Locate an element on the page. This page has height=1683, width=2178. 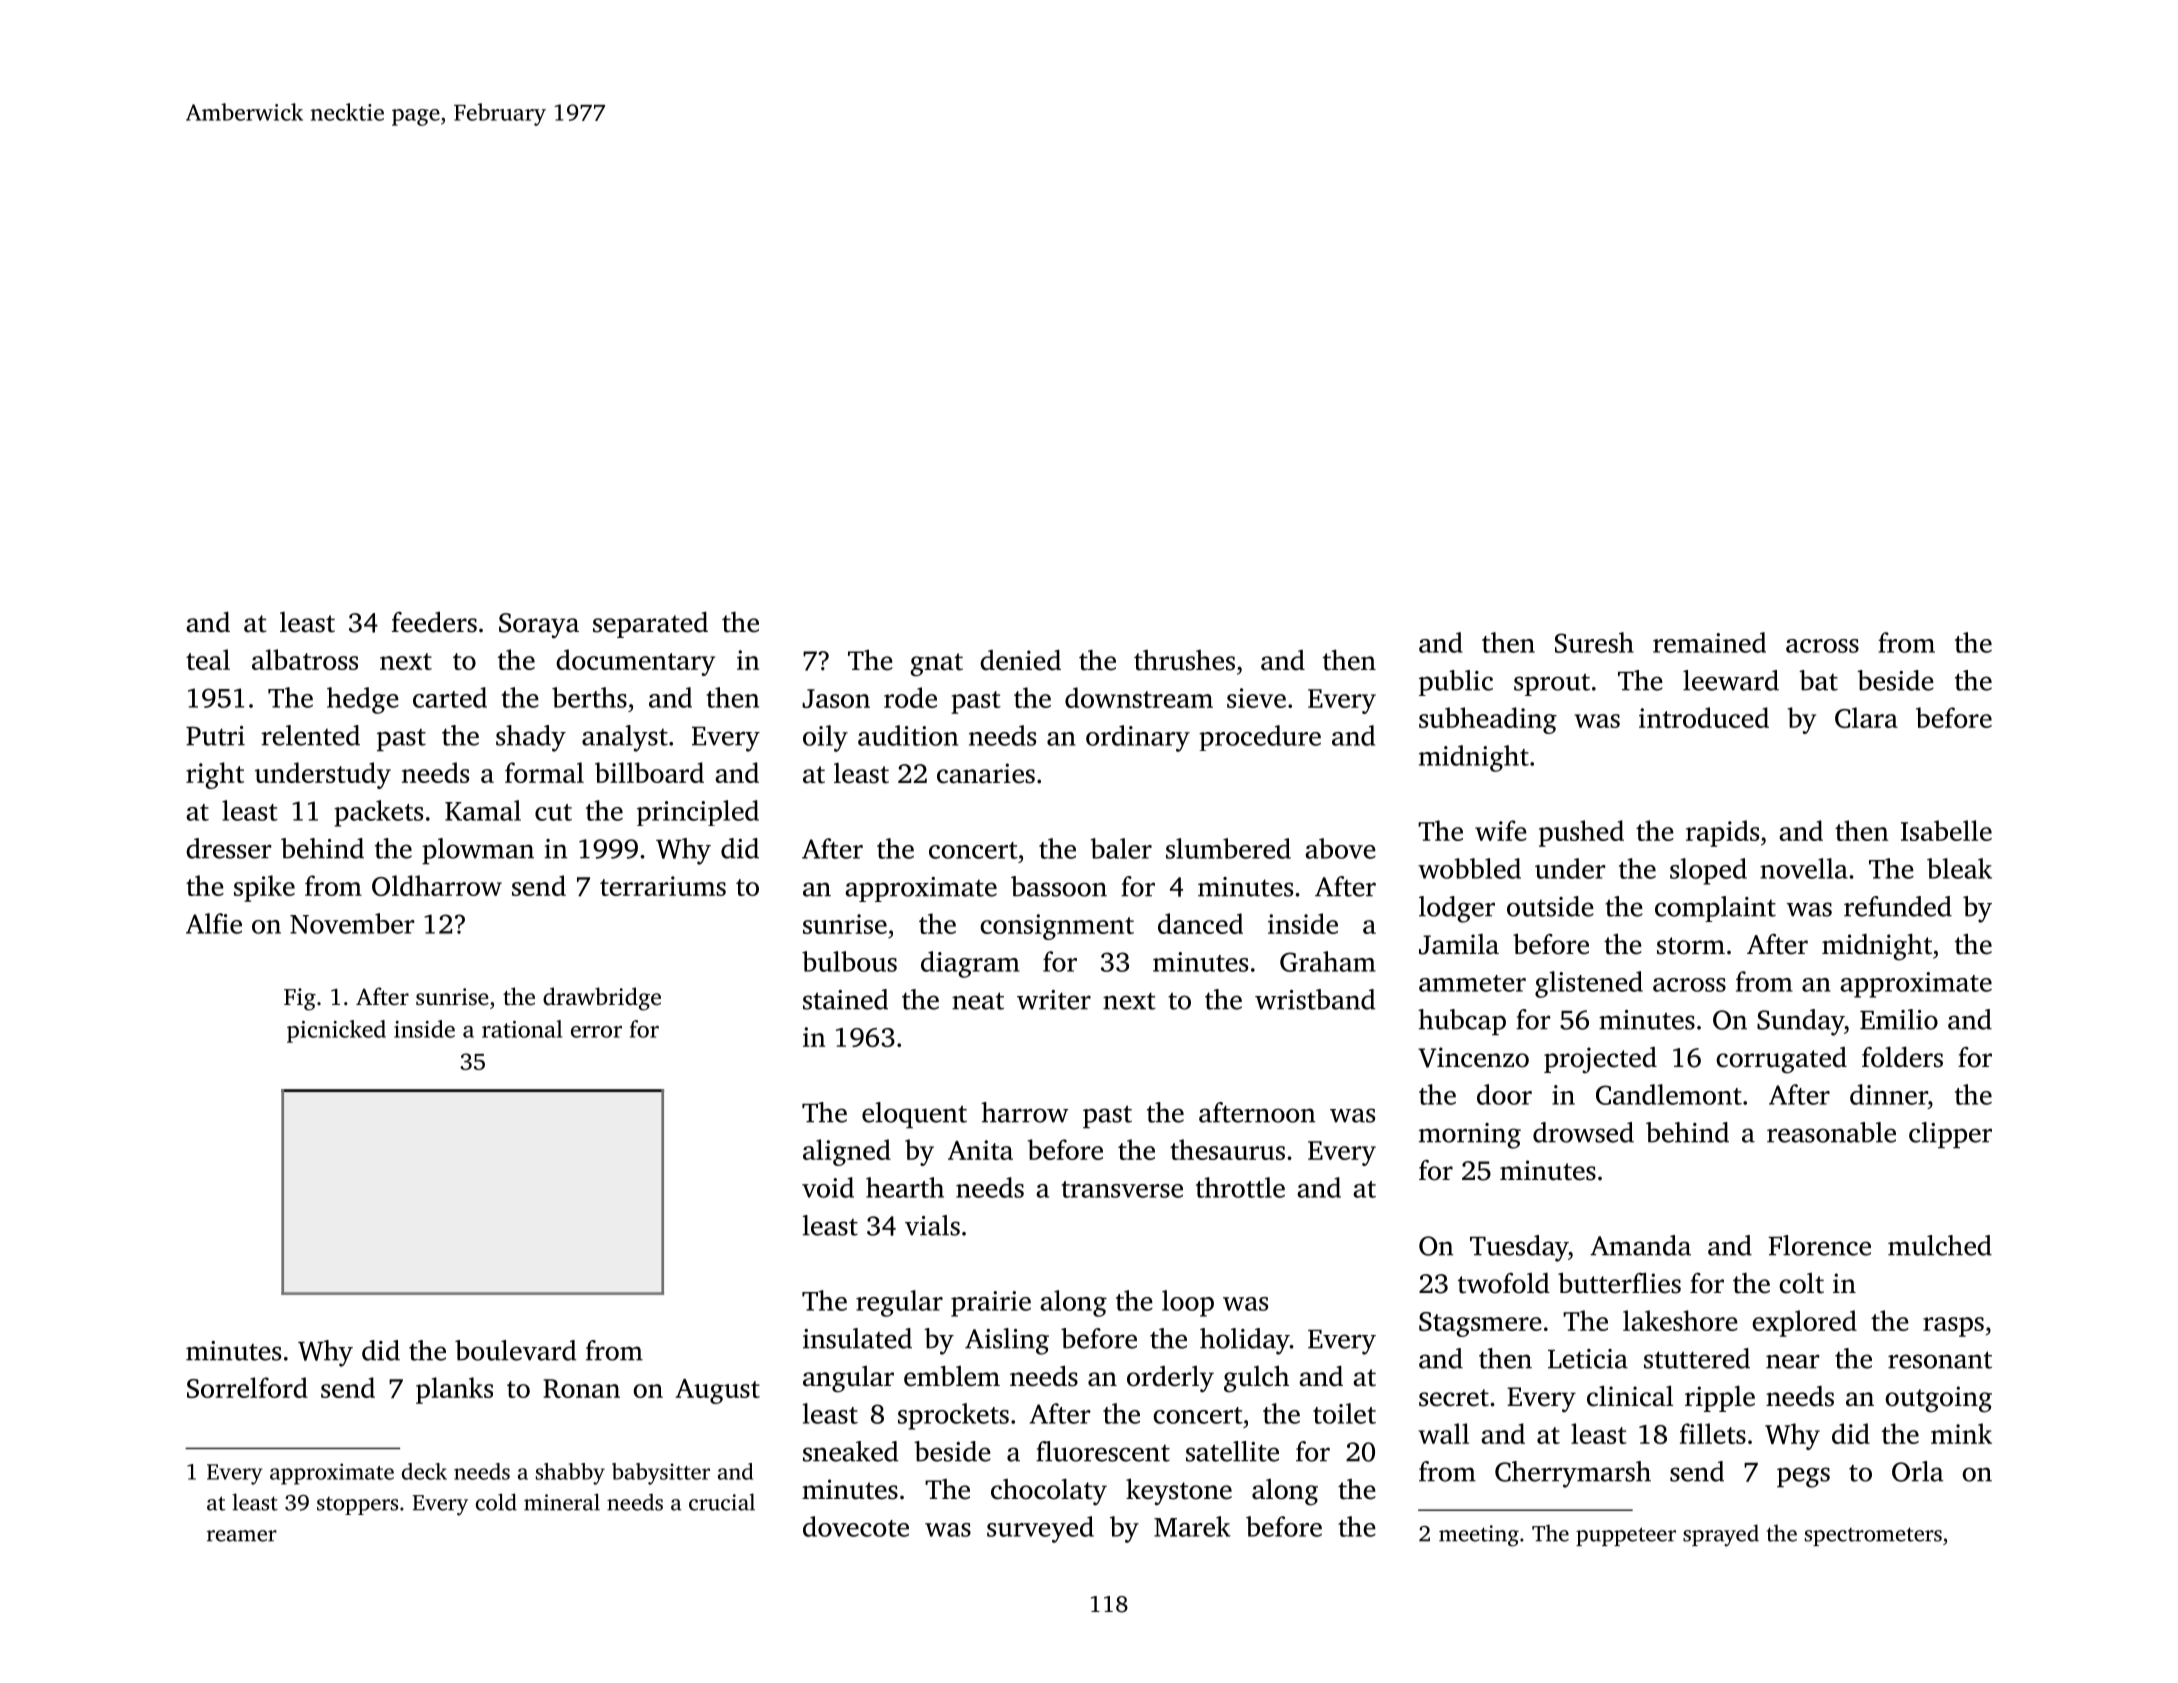
denied is located at coordinates (1020, 660).
